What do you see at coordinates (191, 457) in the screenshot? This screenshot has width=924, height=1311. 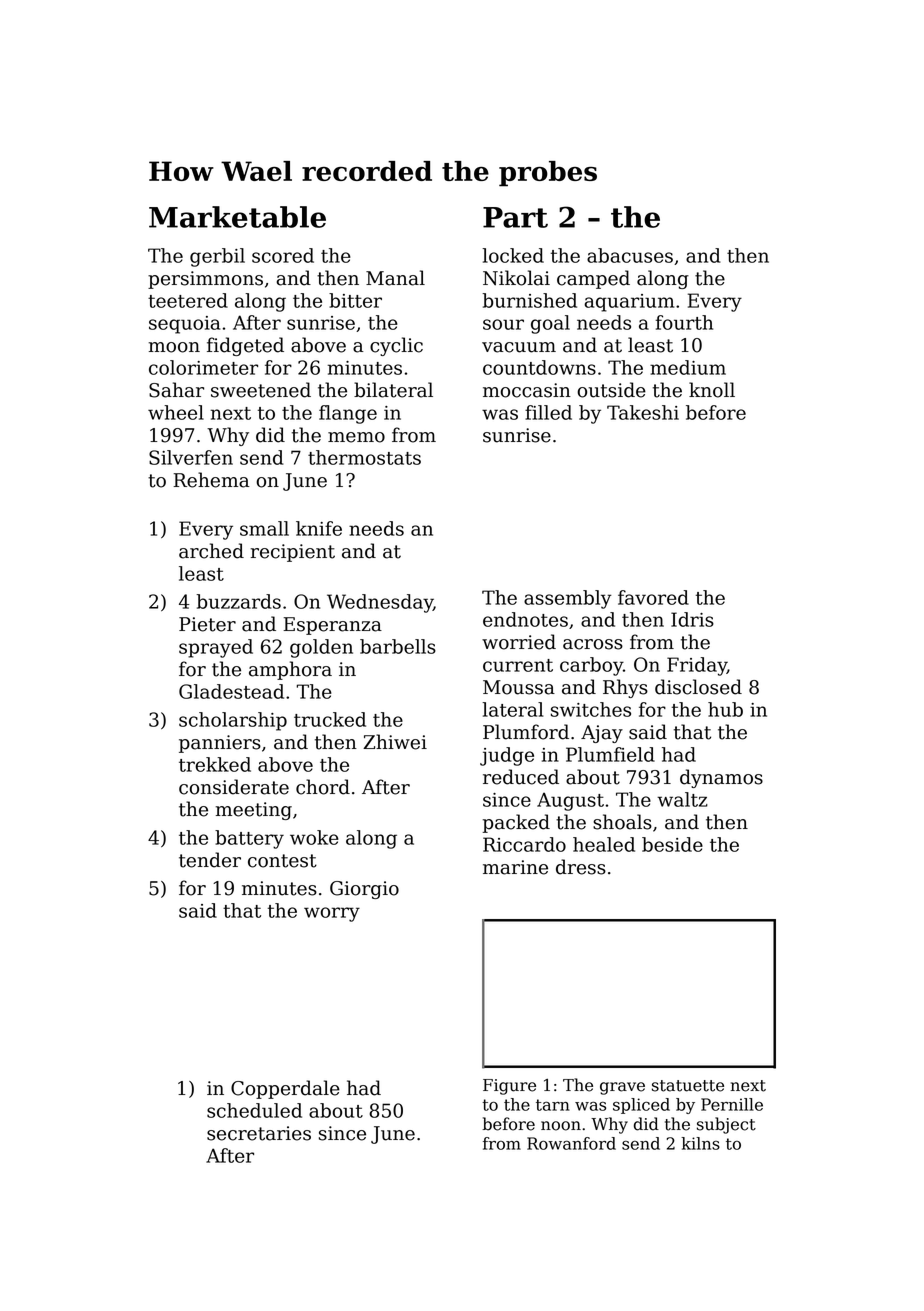 I see `Silverfen` at bounding box center [191, 457].
